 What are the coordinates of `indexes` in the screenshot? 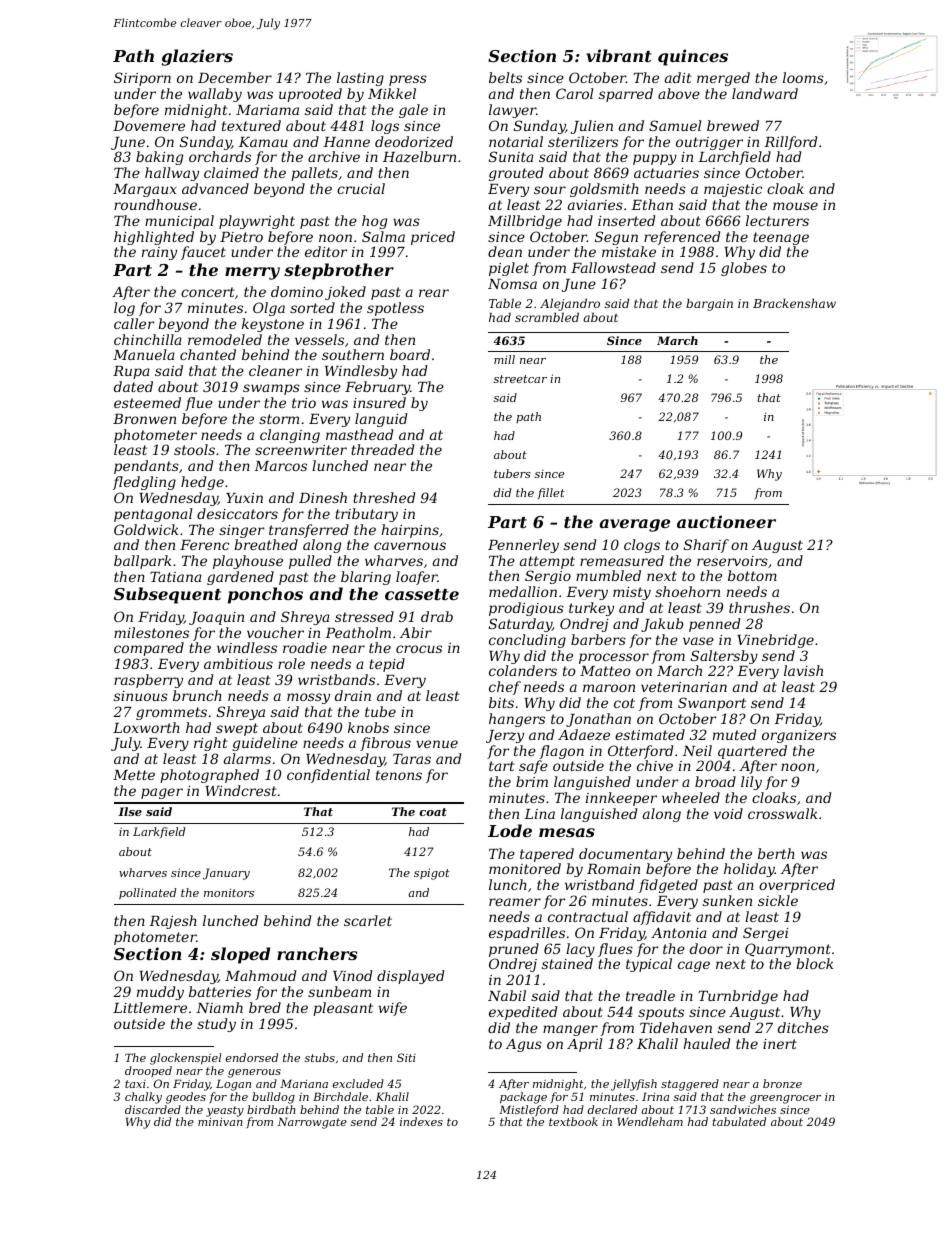 It's located at (421, 1121).
